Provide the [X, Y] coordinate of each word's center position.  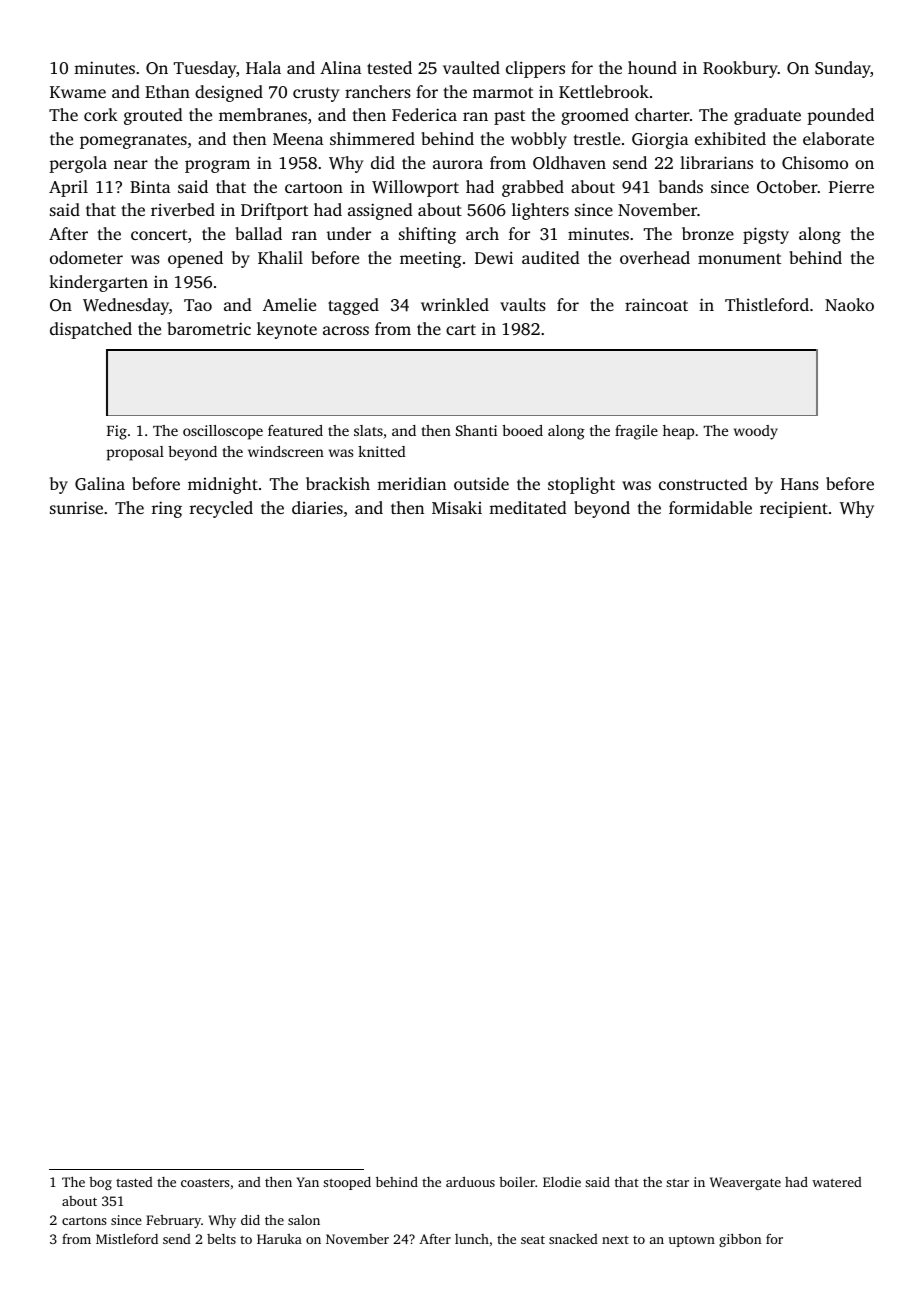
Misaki [457, 507]
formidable [710, 507]
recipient [794, 509]
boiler [517, 1182]
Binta [150, 186]
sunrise [76, 507]
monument [739, 258]
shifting [427, 235]
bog [100, 1183]
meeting [431, 259]
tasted [134, 1182]
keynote [287, 330]
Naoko [849, 304]
